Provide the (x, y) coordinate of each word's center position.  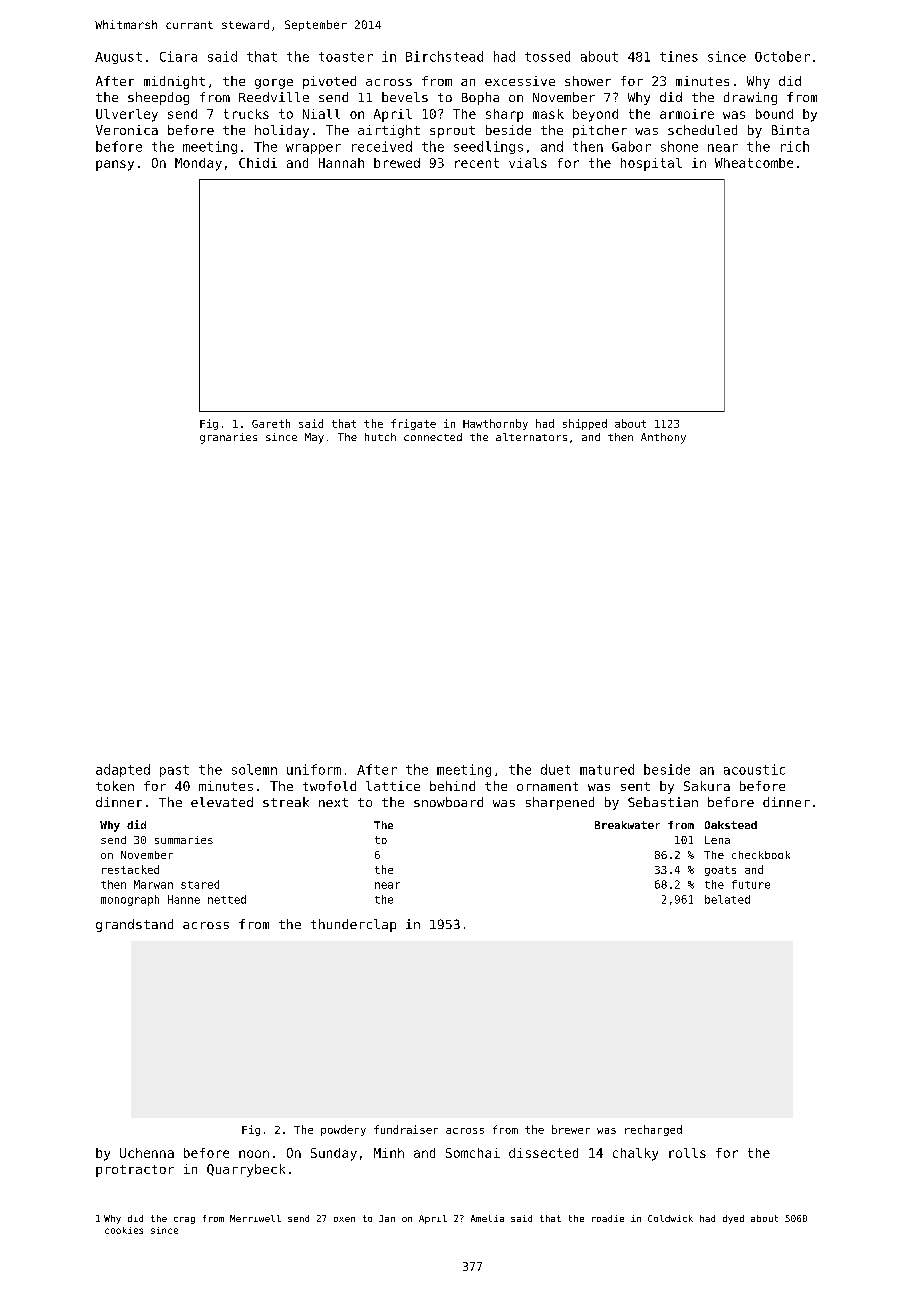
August (118, 58)
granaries (228, 438)
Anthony (663, 438)
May (314, 438)
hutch (380, 437)
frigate (413, 424)
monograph (130, 900)
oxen (344, 1219)
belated (727, 899)
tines (679, 56)
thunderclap (353, 925)
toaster (346, 57)
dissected (543, 1153)
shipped (585, 424)
